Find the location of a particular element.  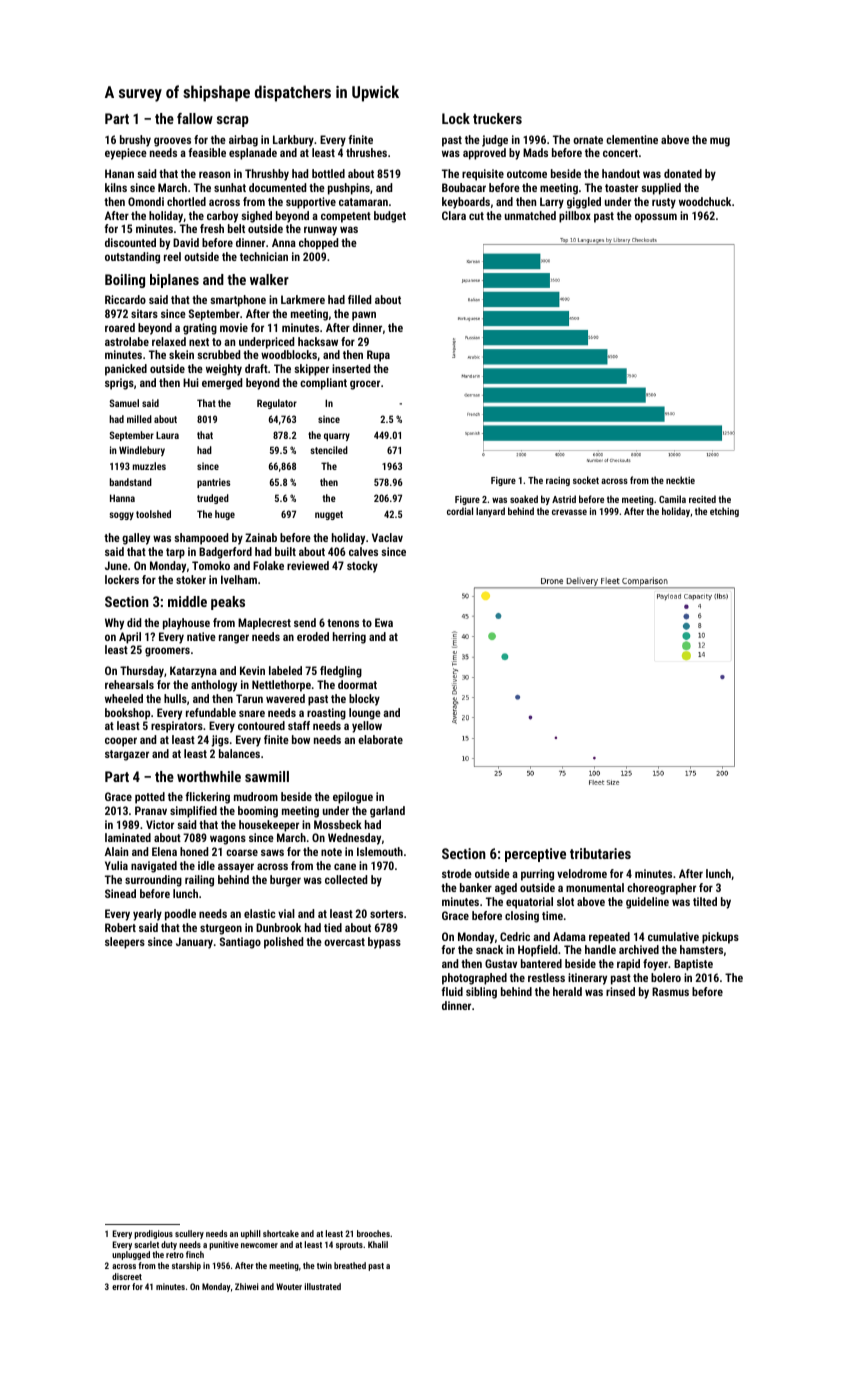

overcast is located at coordinates (344, 942).
